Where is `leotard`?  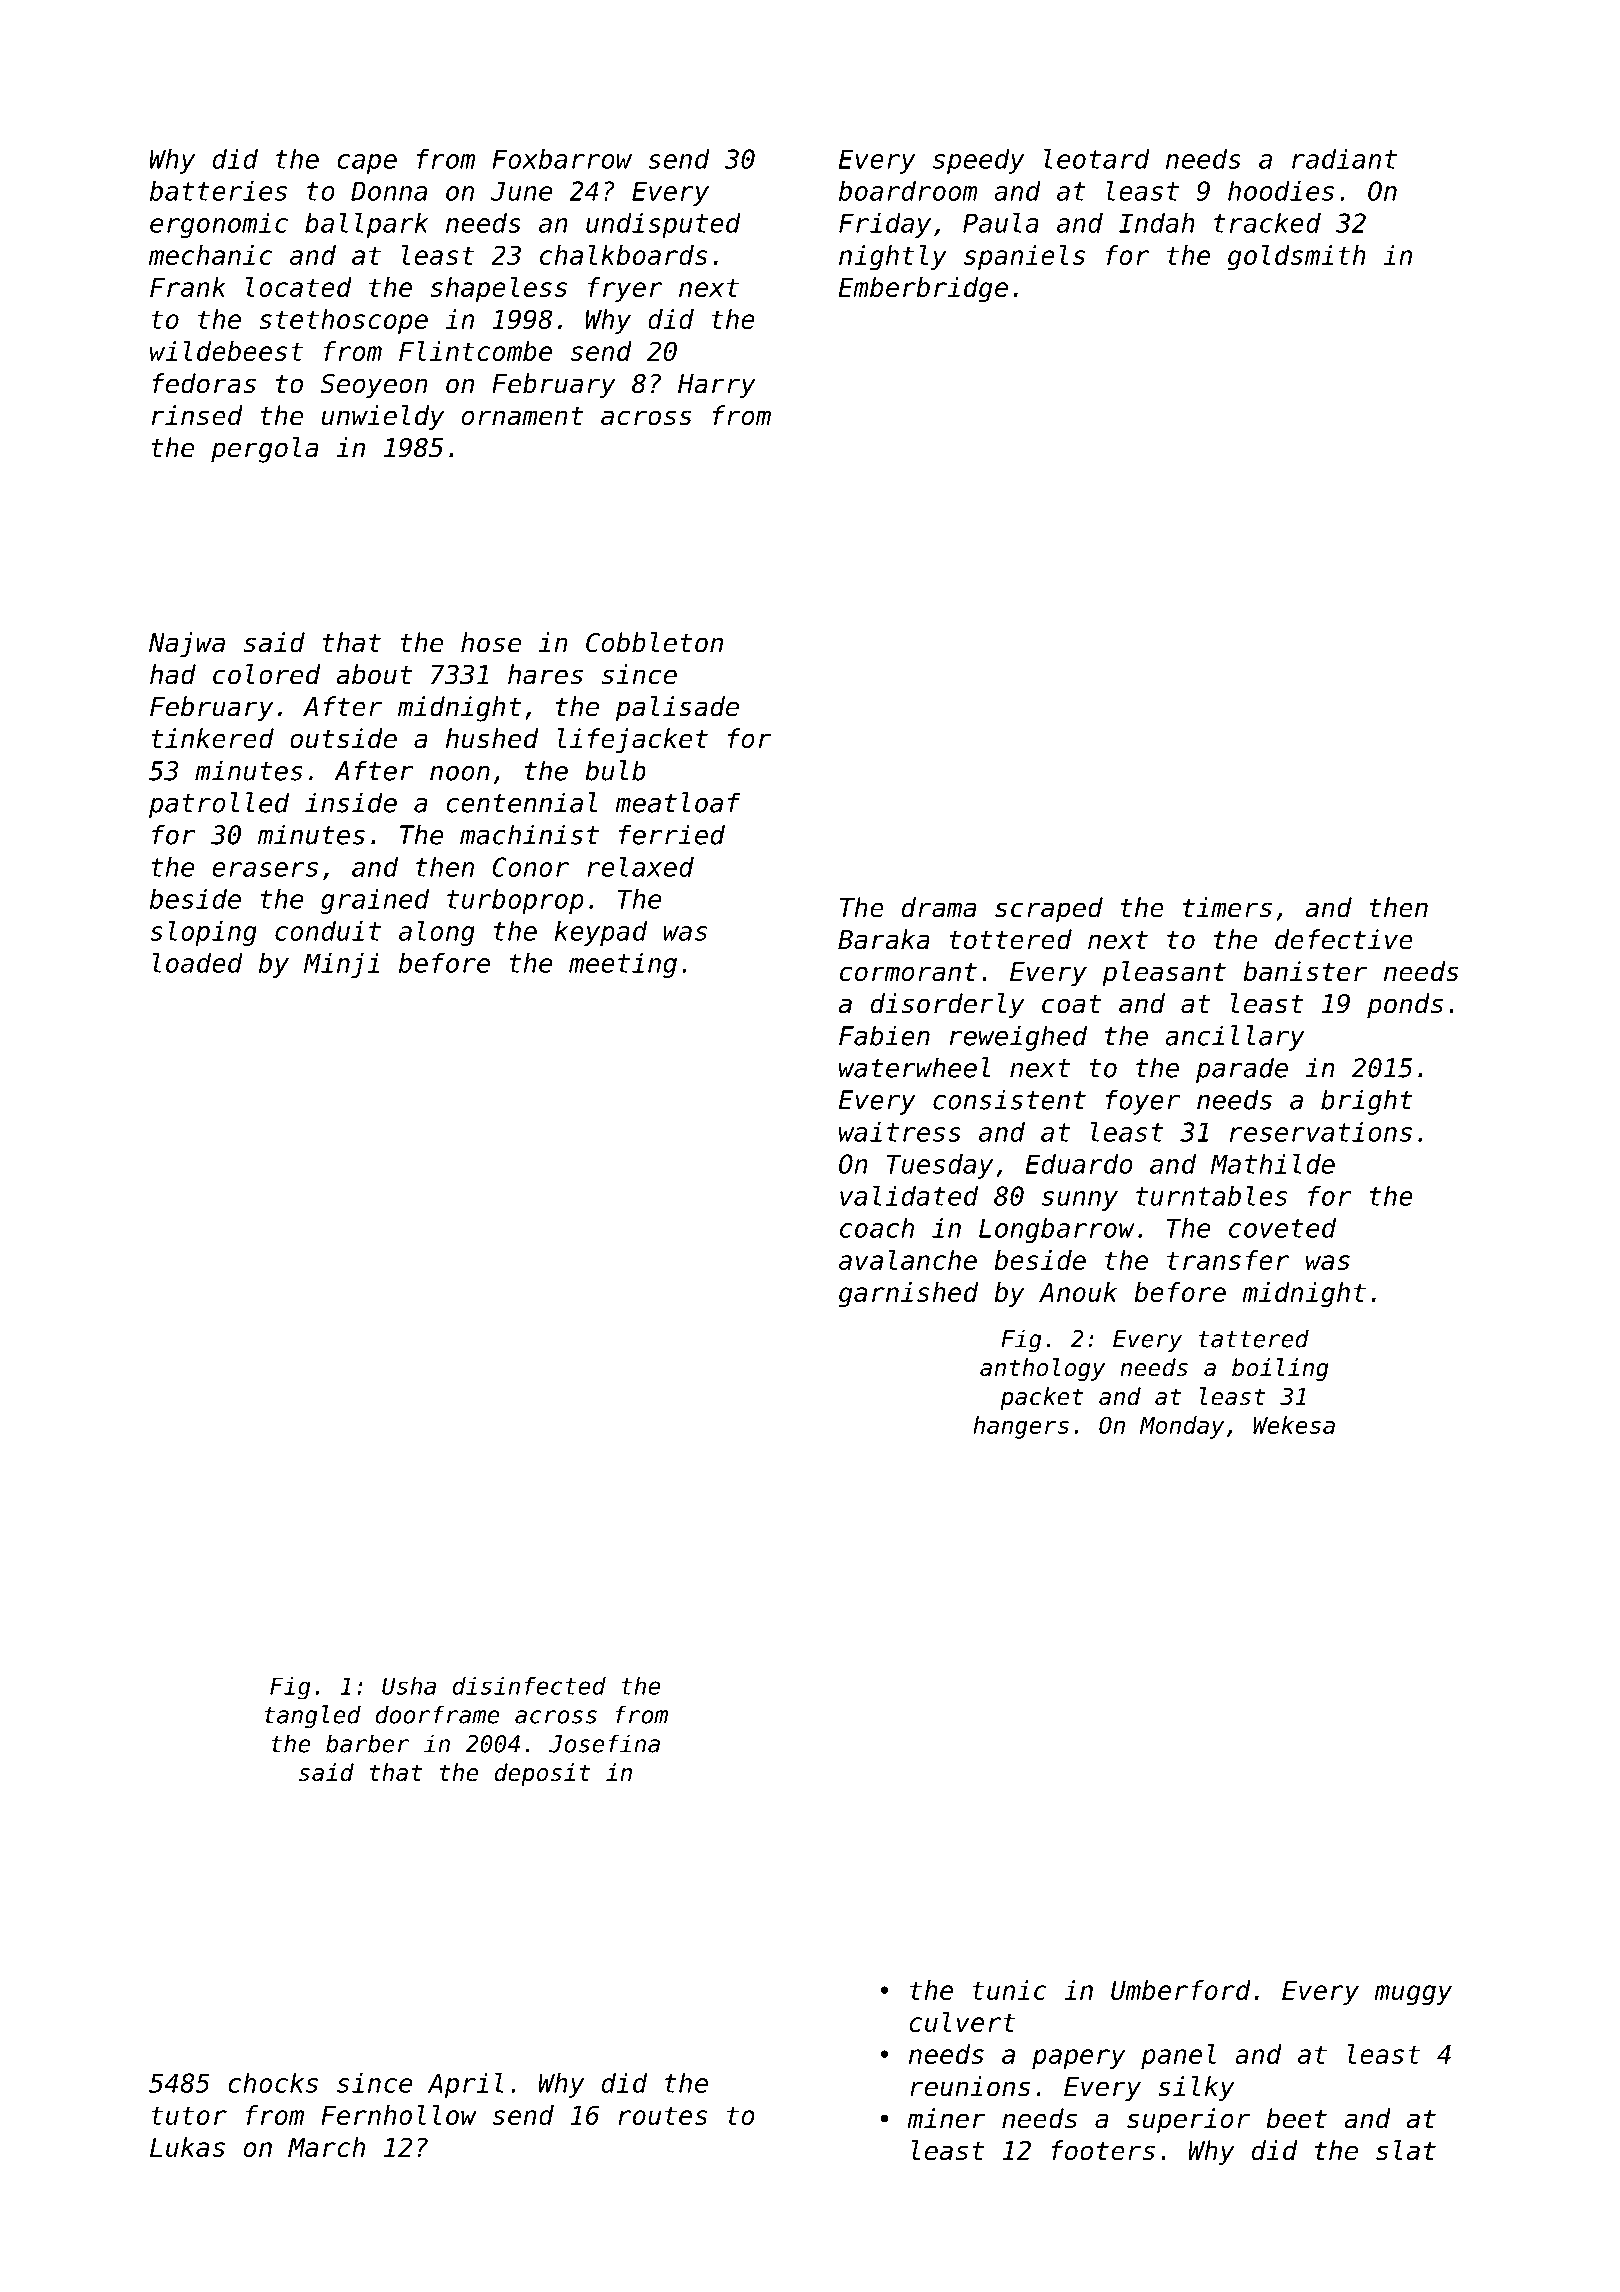
leotard is located at coordinates (1097, 158).
